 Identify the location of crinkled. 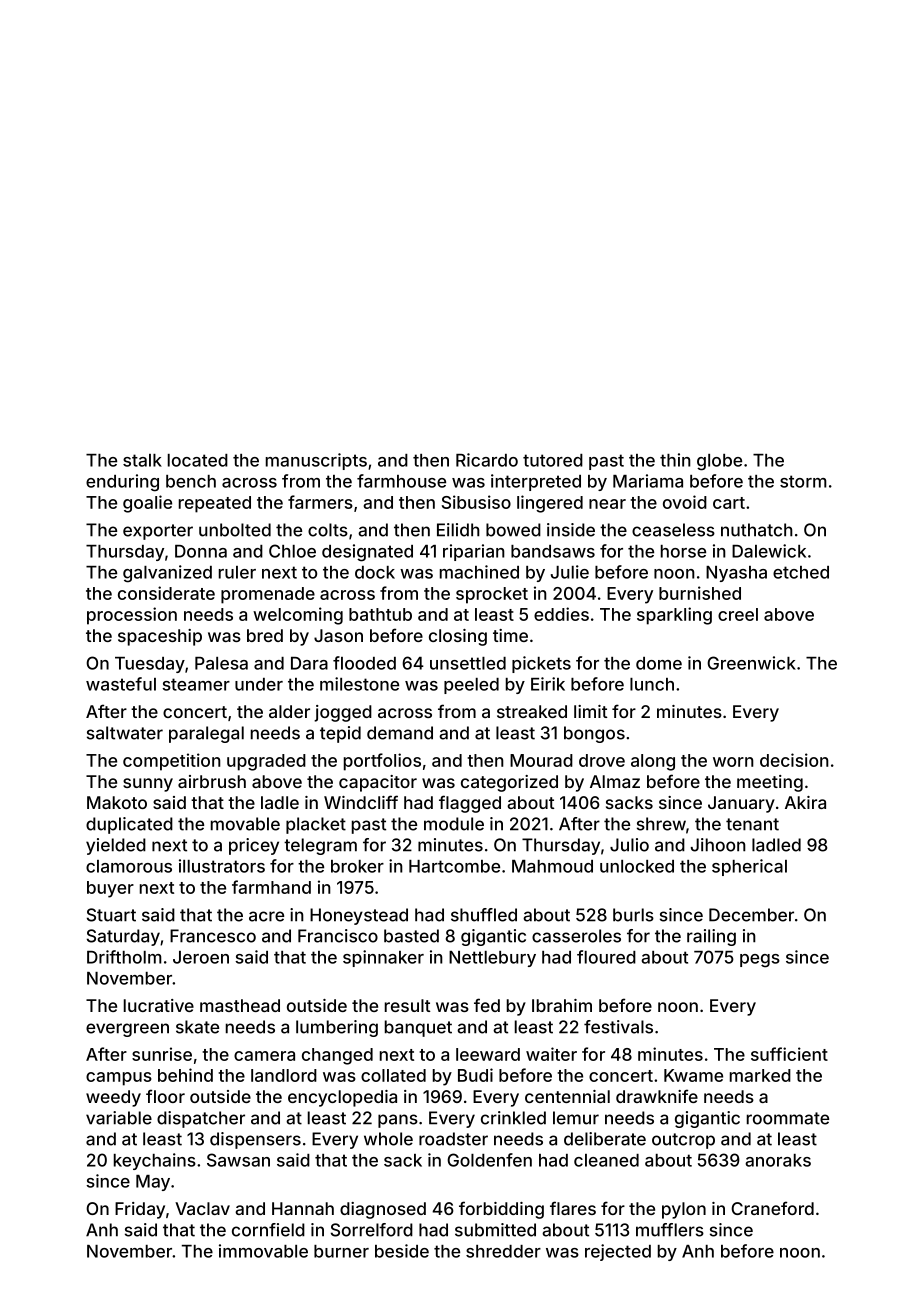
(513, 1118).
